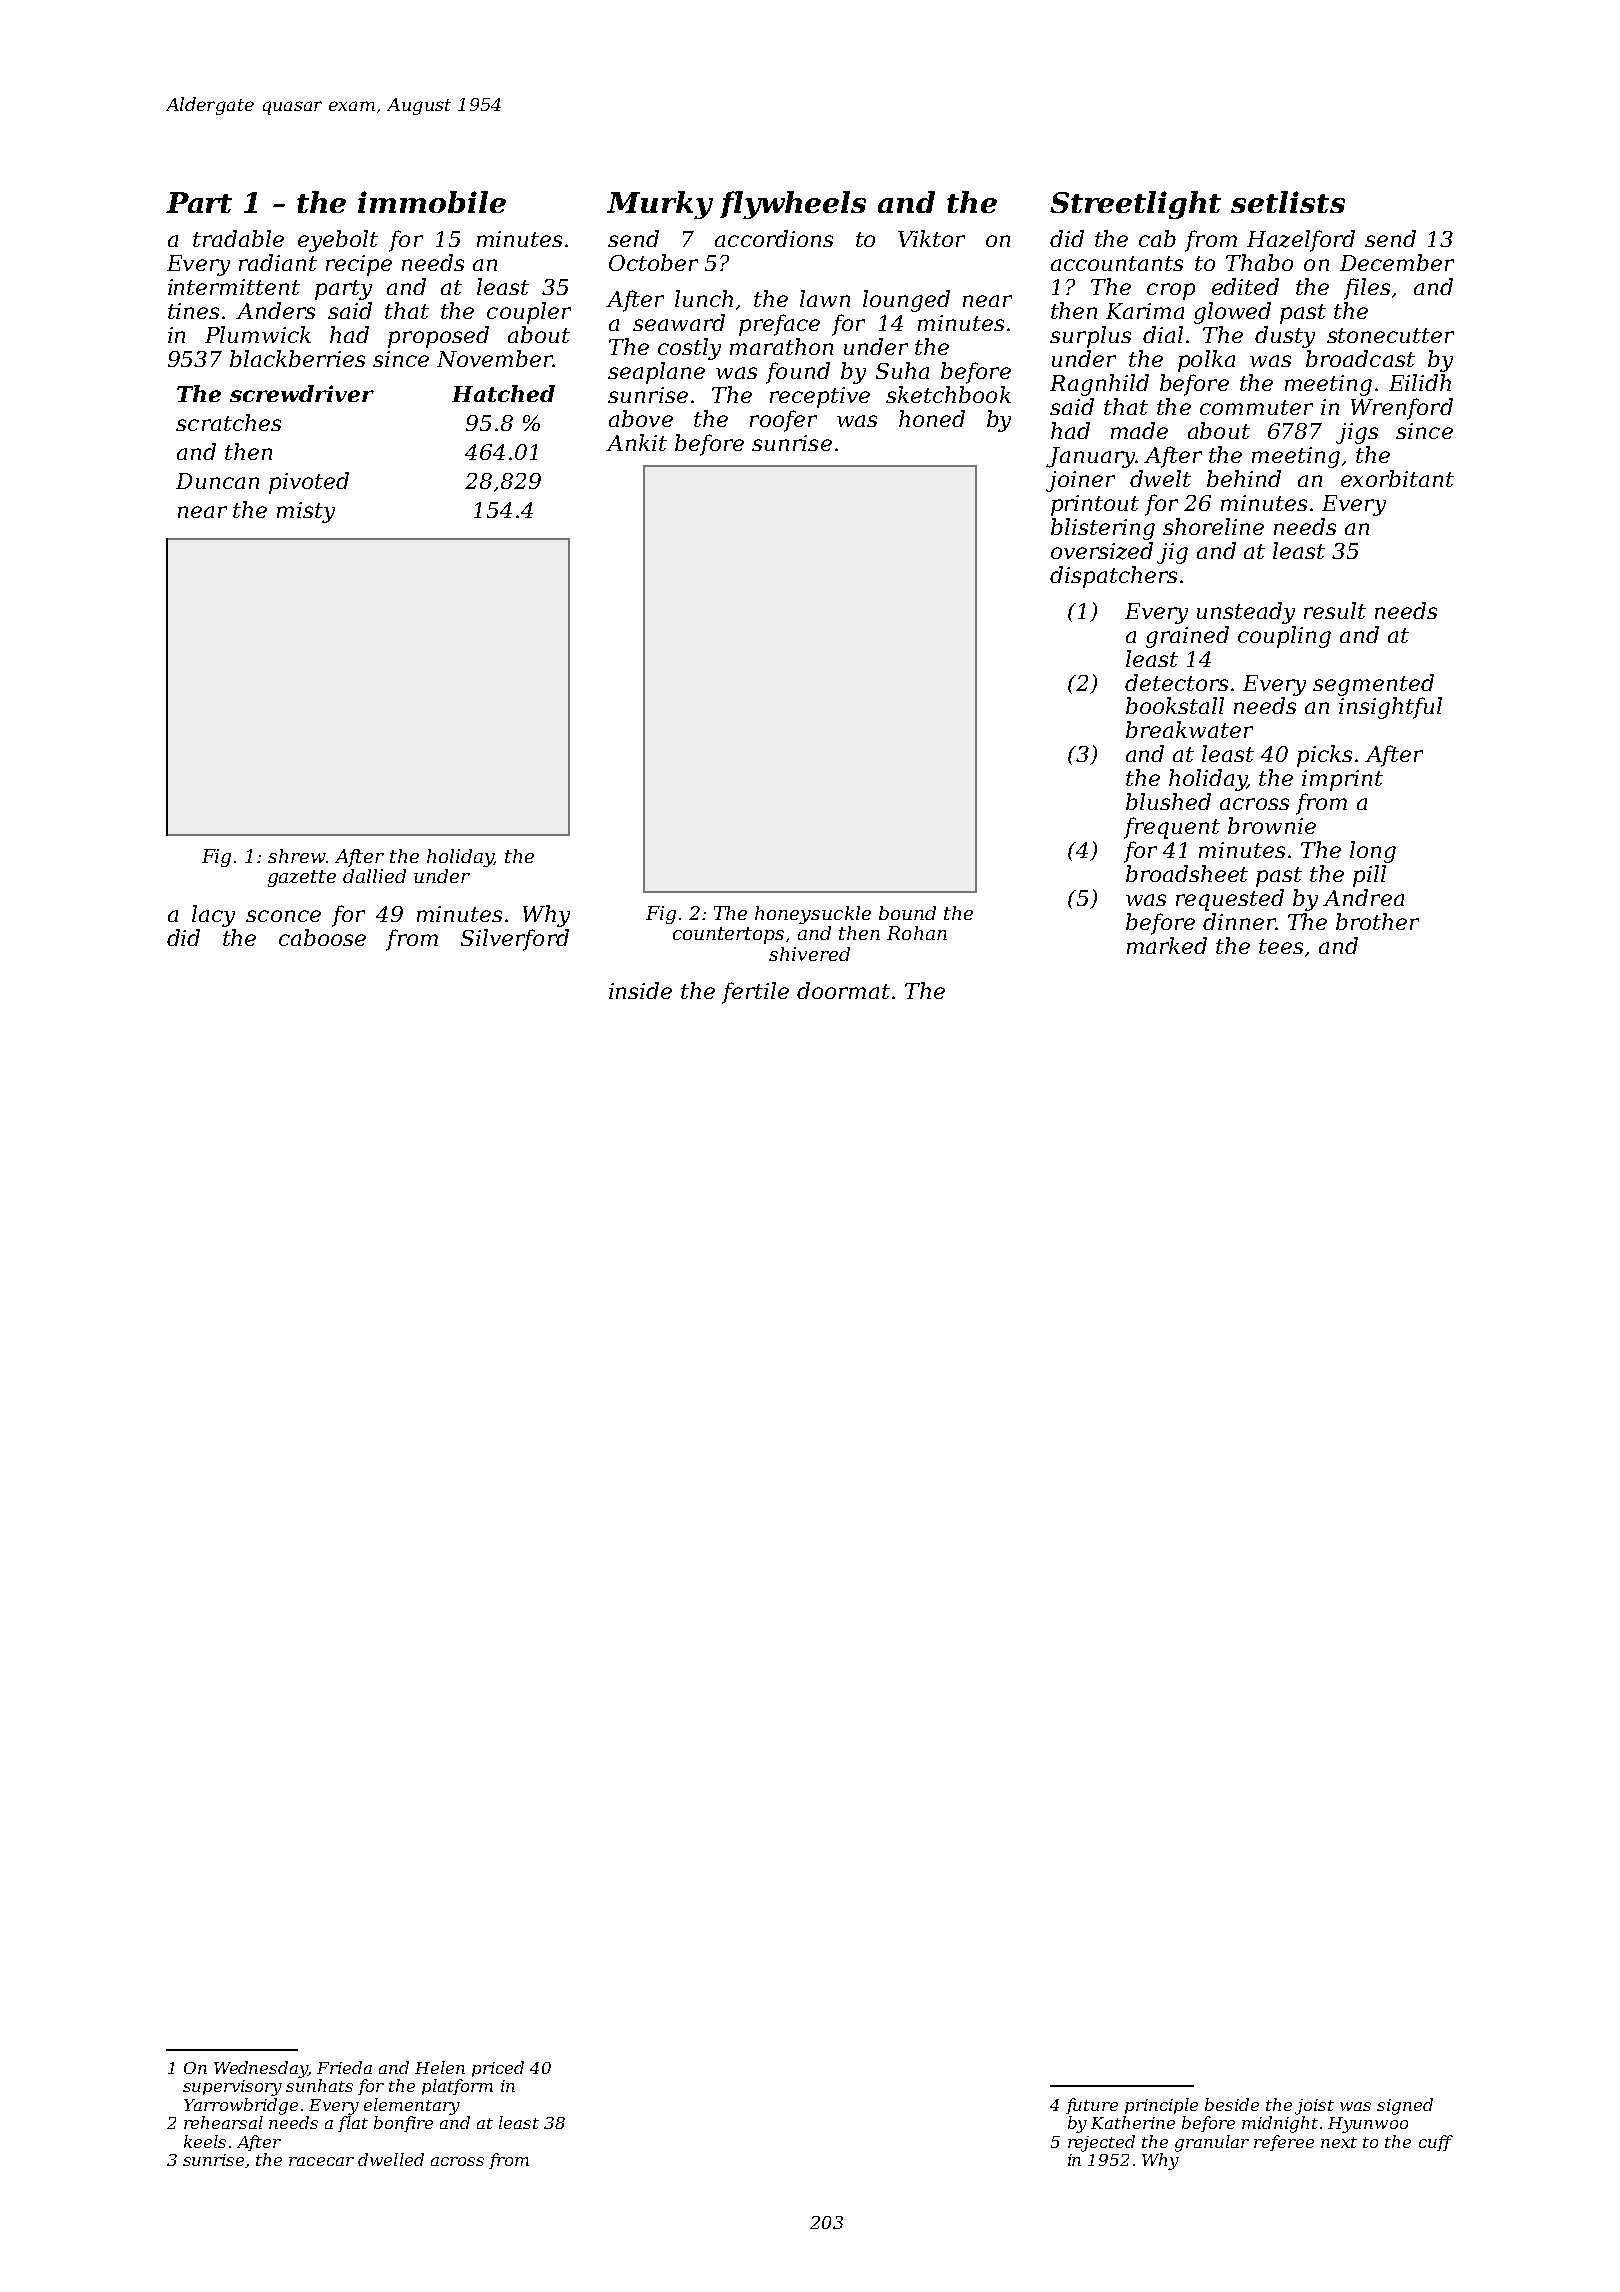 The height and width of the document is (2292, 1620). What do you see at coordinates (843, 990) in the document?
I see `doormat` at bounding box center [843, 990].
